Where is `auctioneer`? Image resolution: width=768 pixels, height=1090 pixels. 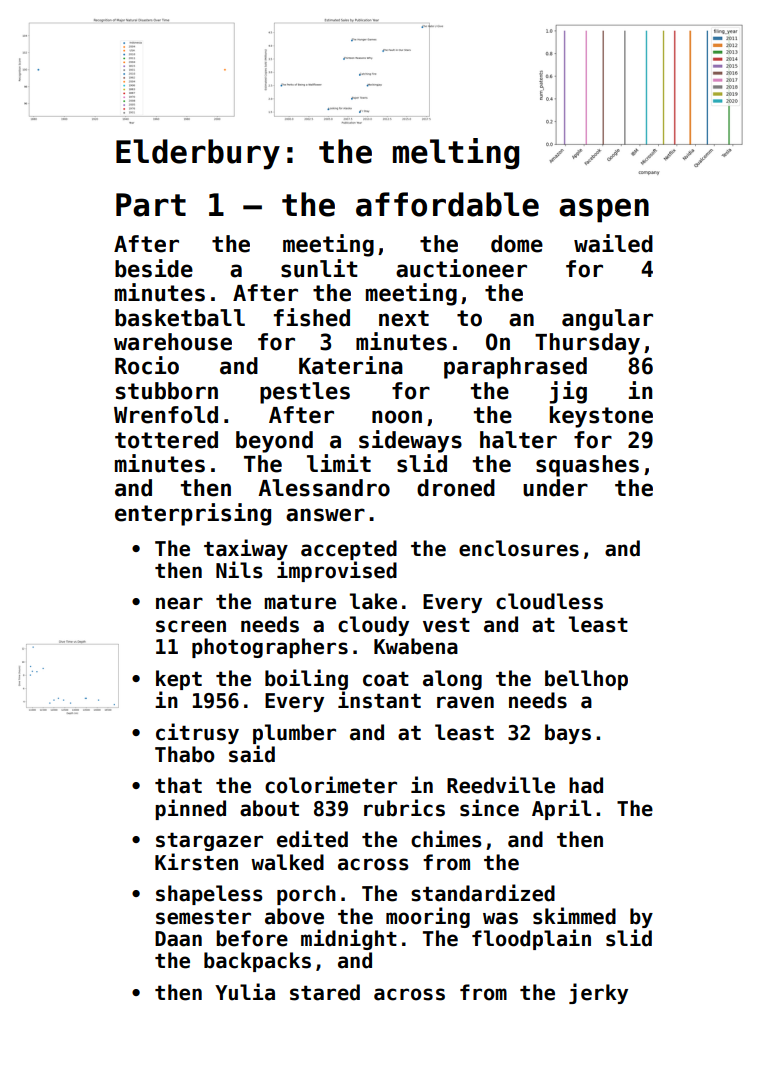
auctioneer is located at coordinates (461, 268).
